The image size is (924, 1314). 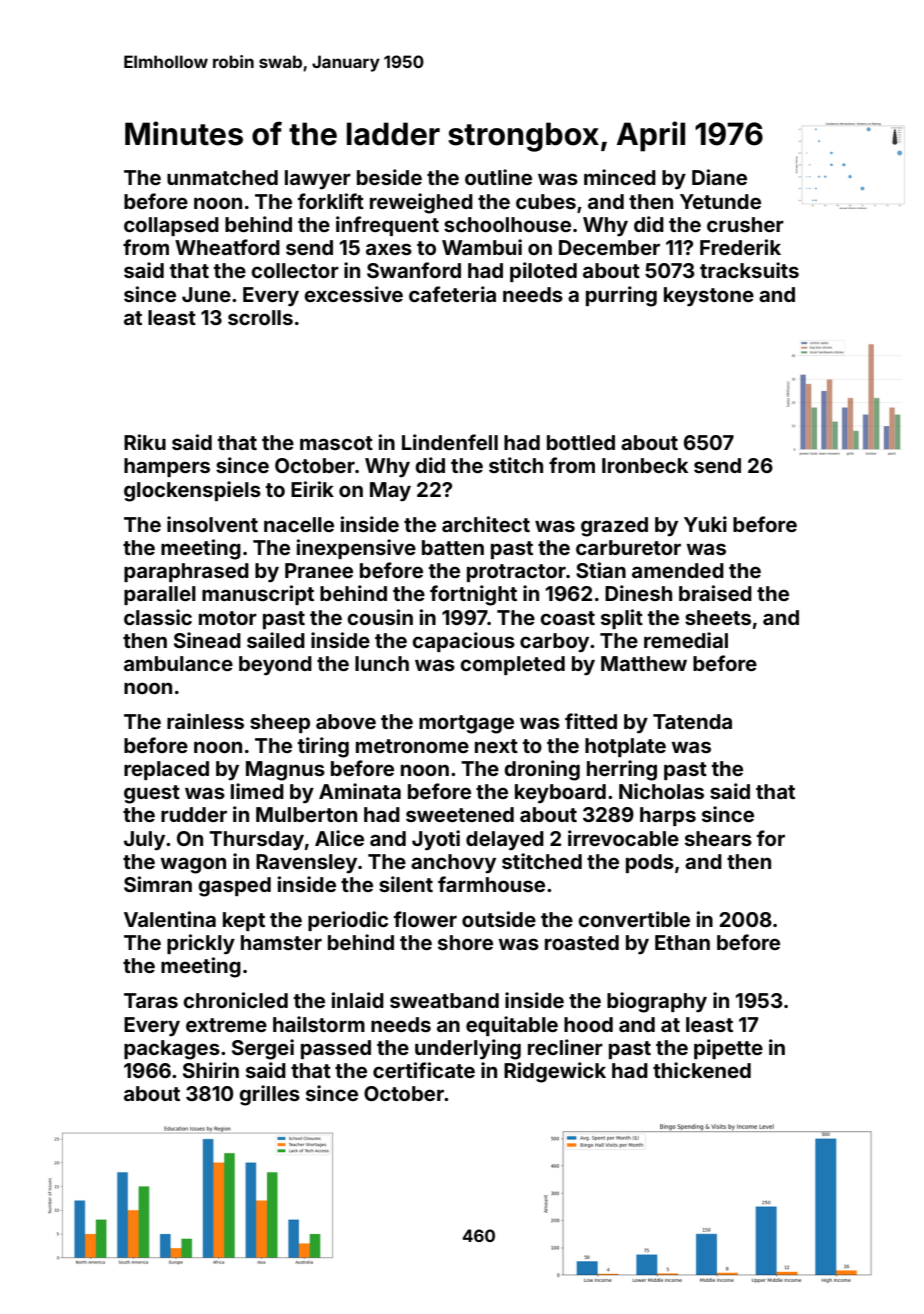 I want to click on cafeteria, so click(x=452, y=294).
